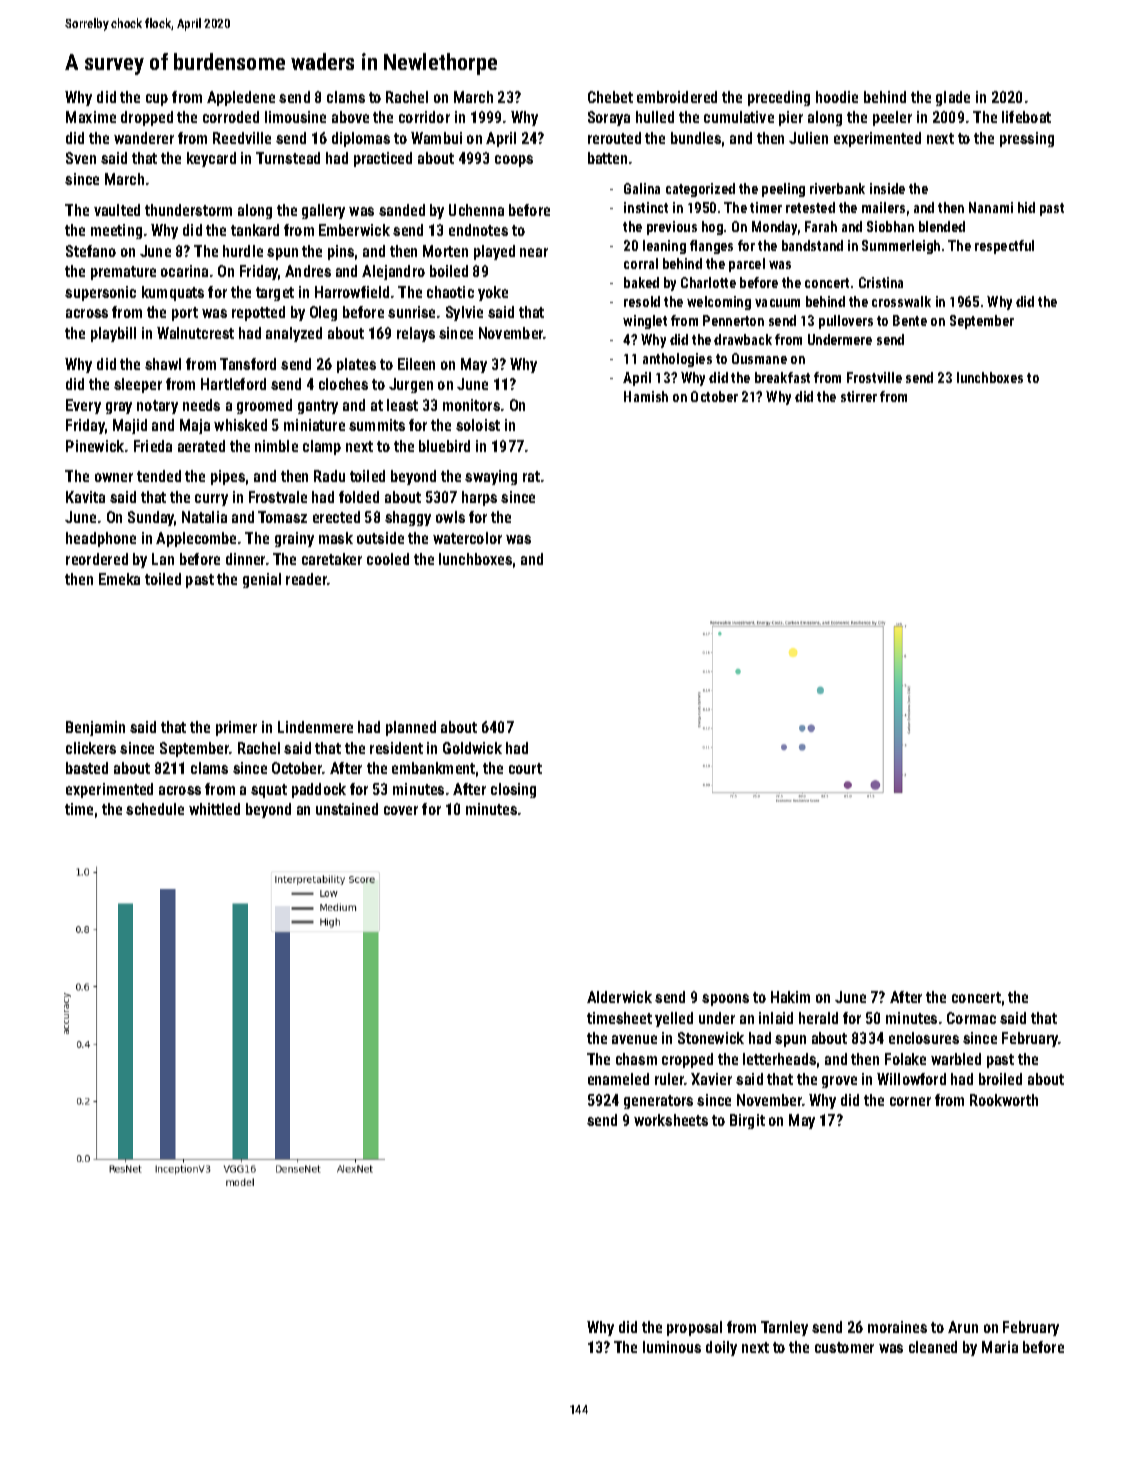 This document has width=1139, height=1474. I want to click on enameled, so click(618, 1079).
